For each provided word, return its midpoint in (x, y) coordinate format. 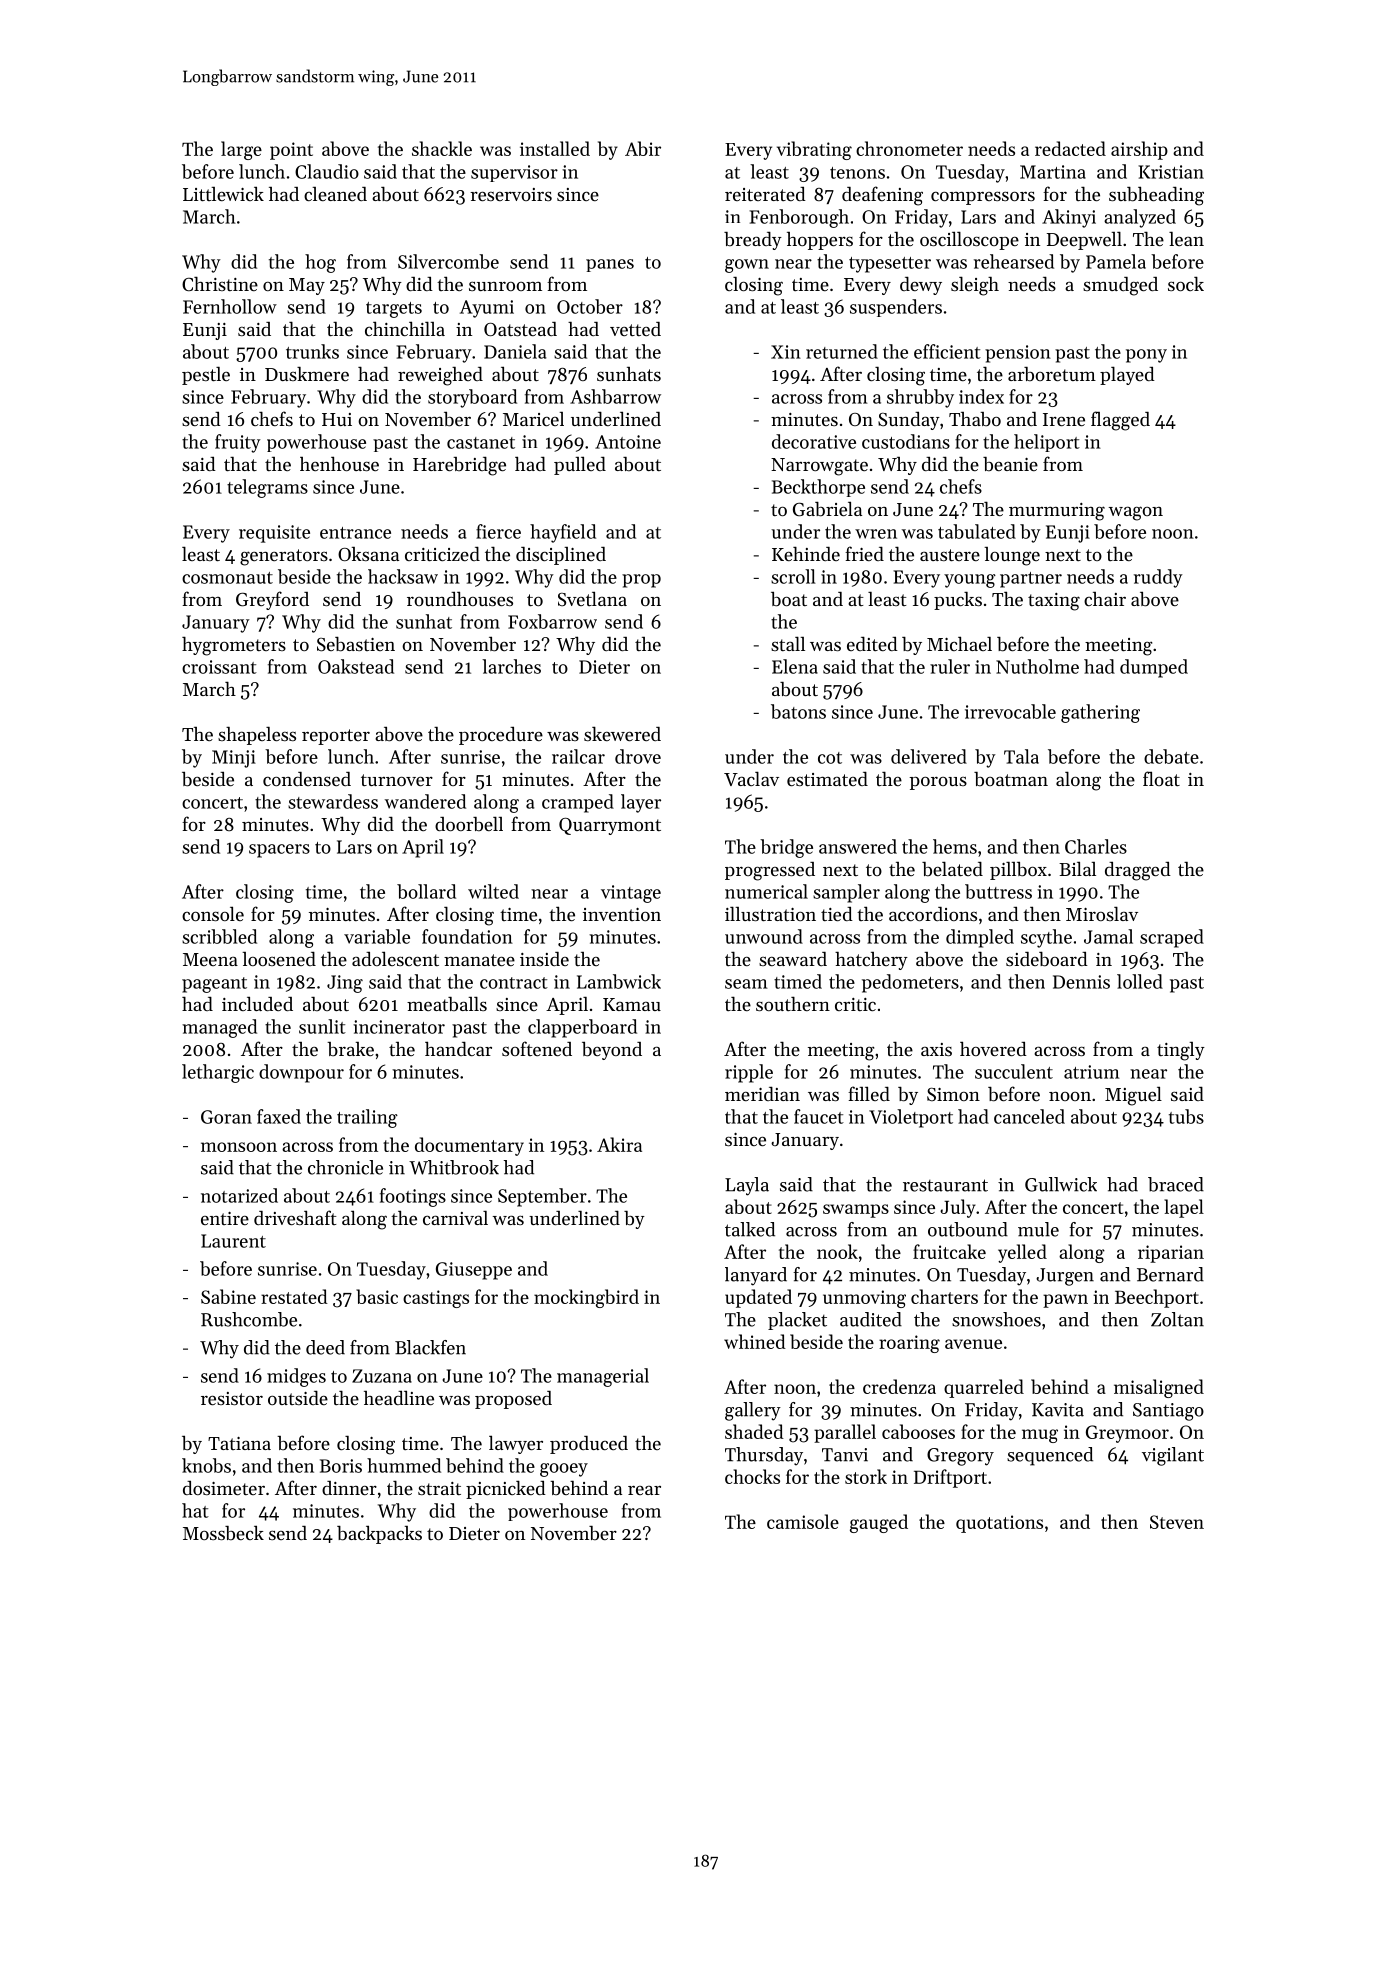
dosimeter (224, 1488)
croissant (219, 667)
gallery (753, 1411)
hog (320, 263)
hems (955, 846)
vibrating (814, 150)
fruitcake (949, 1251)
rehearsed (1014, 261)
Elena (795, 666)
